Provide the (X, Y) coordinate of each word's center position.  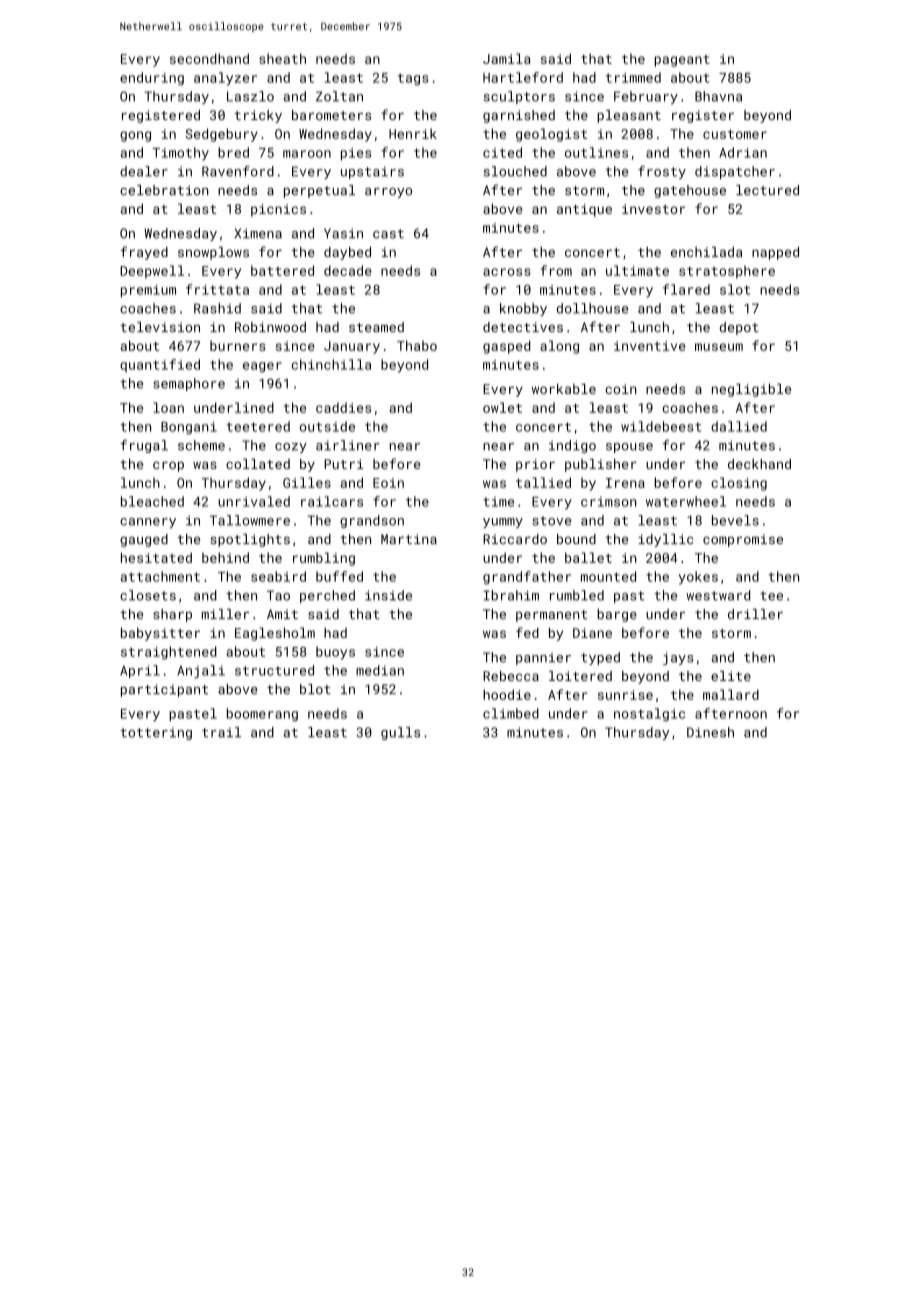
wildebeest (661, 426)
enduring (152, 79)
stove (551, 521)
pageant (682, 61)
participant (164, 690)
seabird (278, 576)
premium (148, 291)
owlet (502, 407)
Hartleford (523, 77)
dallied (739, 426)
